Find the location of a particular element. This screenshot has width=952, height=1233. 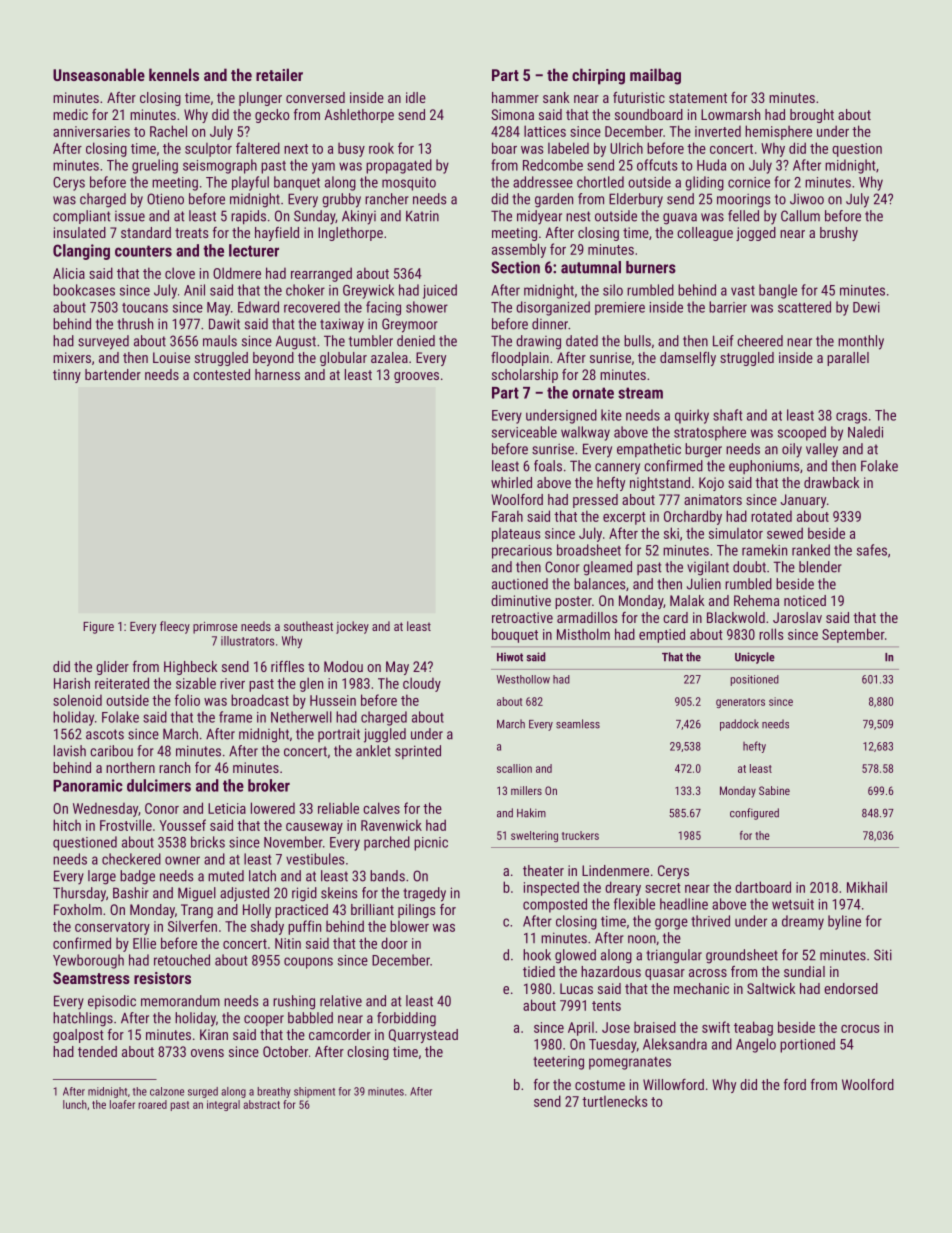

mosquito is located at coordinates (409, 184).
